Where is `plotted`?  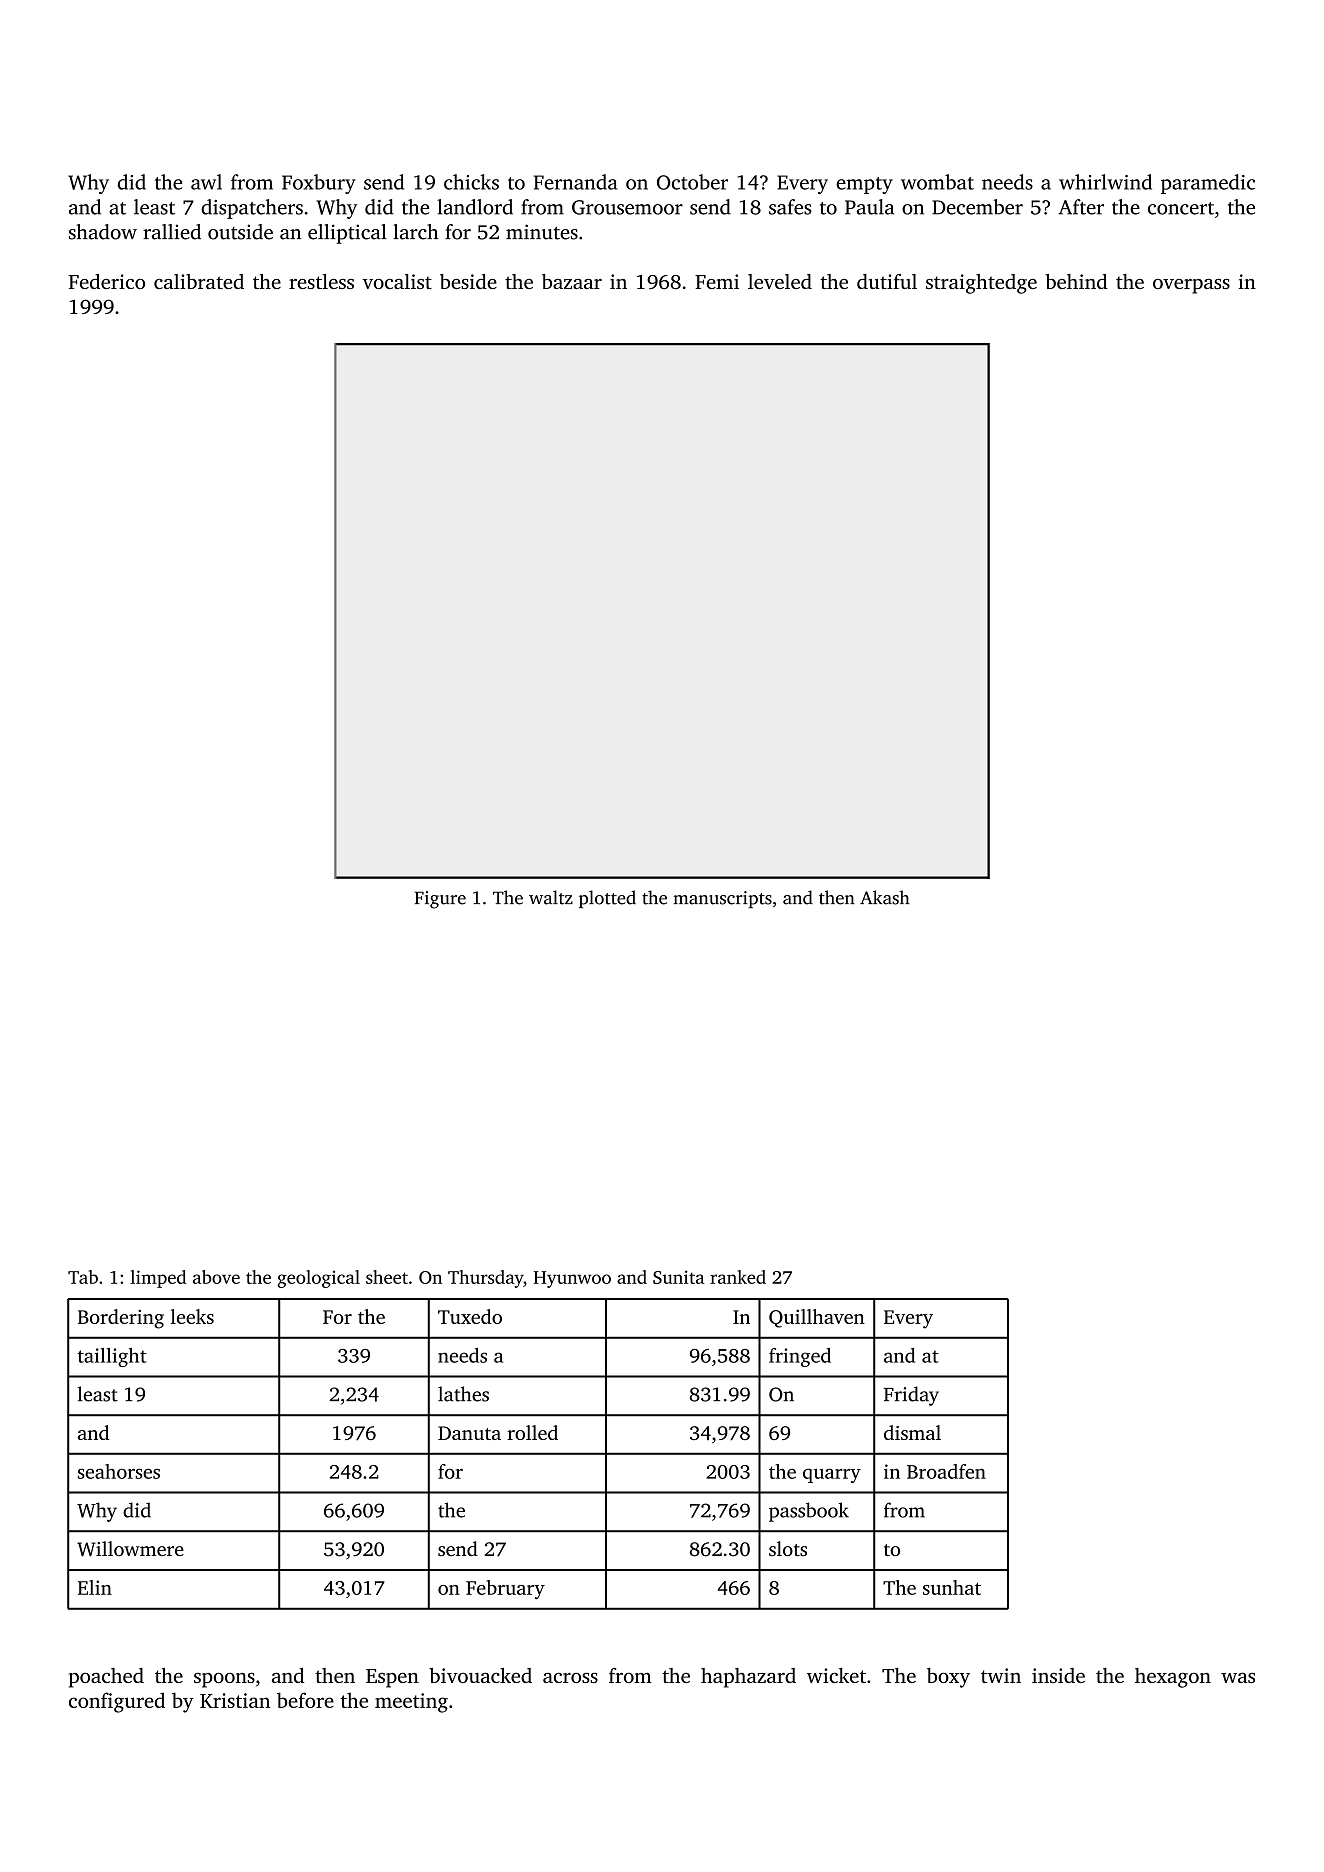
plotted is located at coordinates (607, 899).
